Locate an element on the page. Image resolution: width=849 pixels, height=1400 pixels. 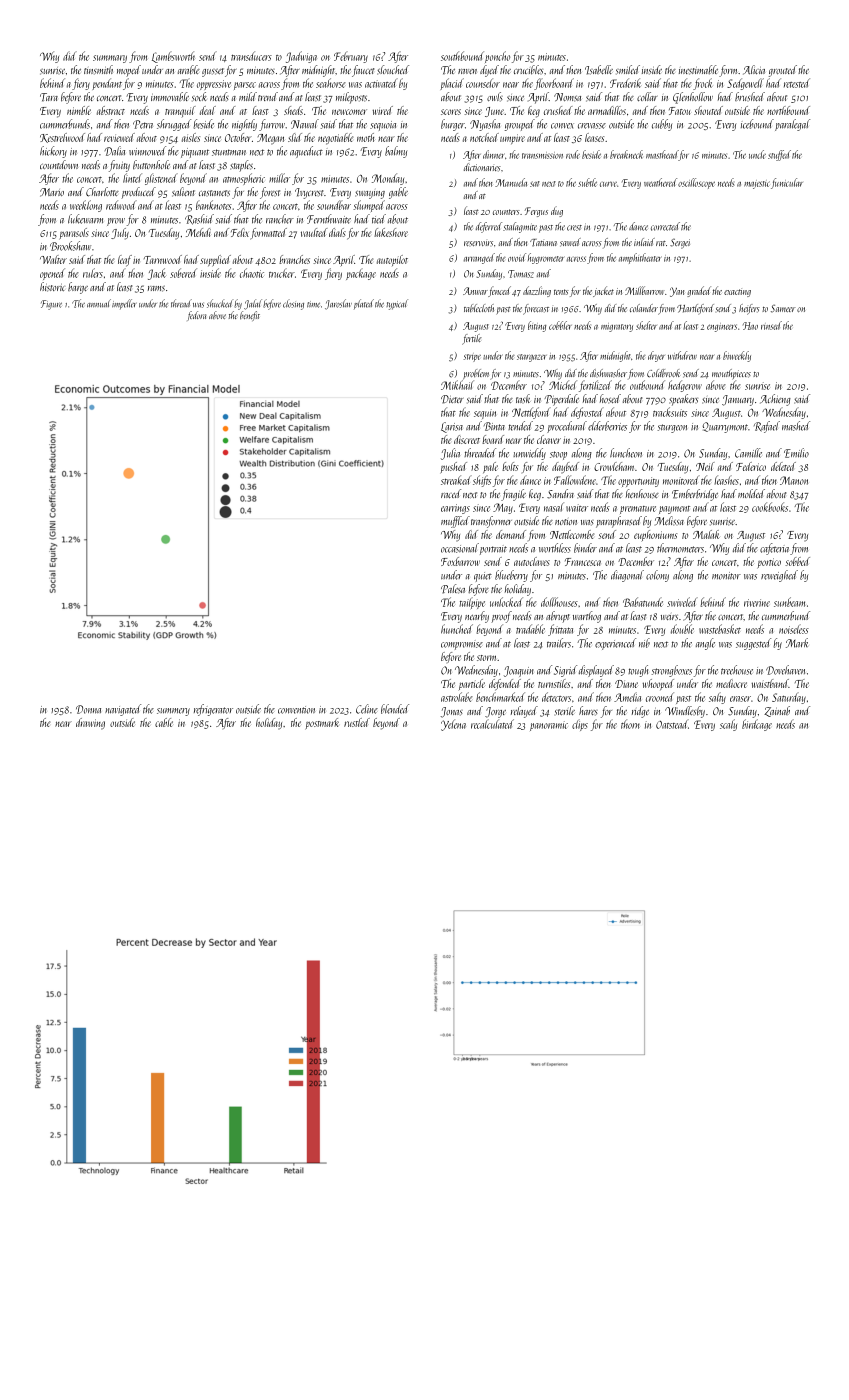
noiseless is located at coordinates (794, 629).
